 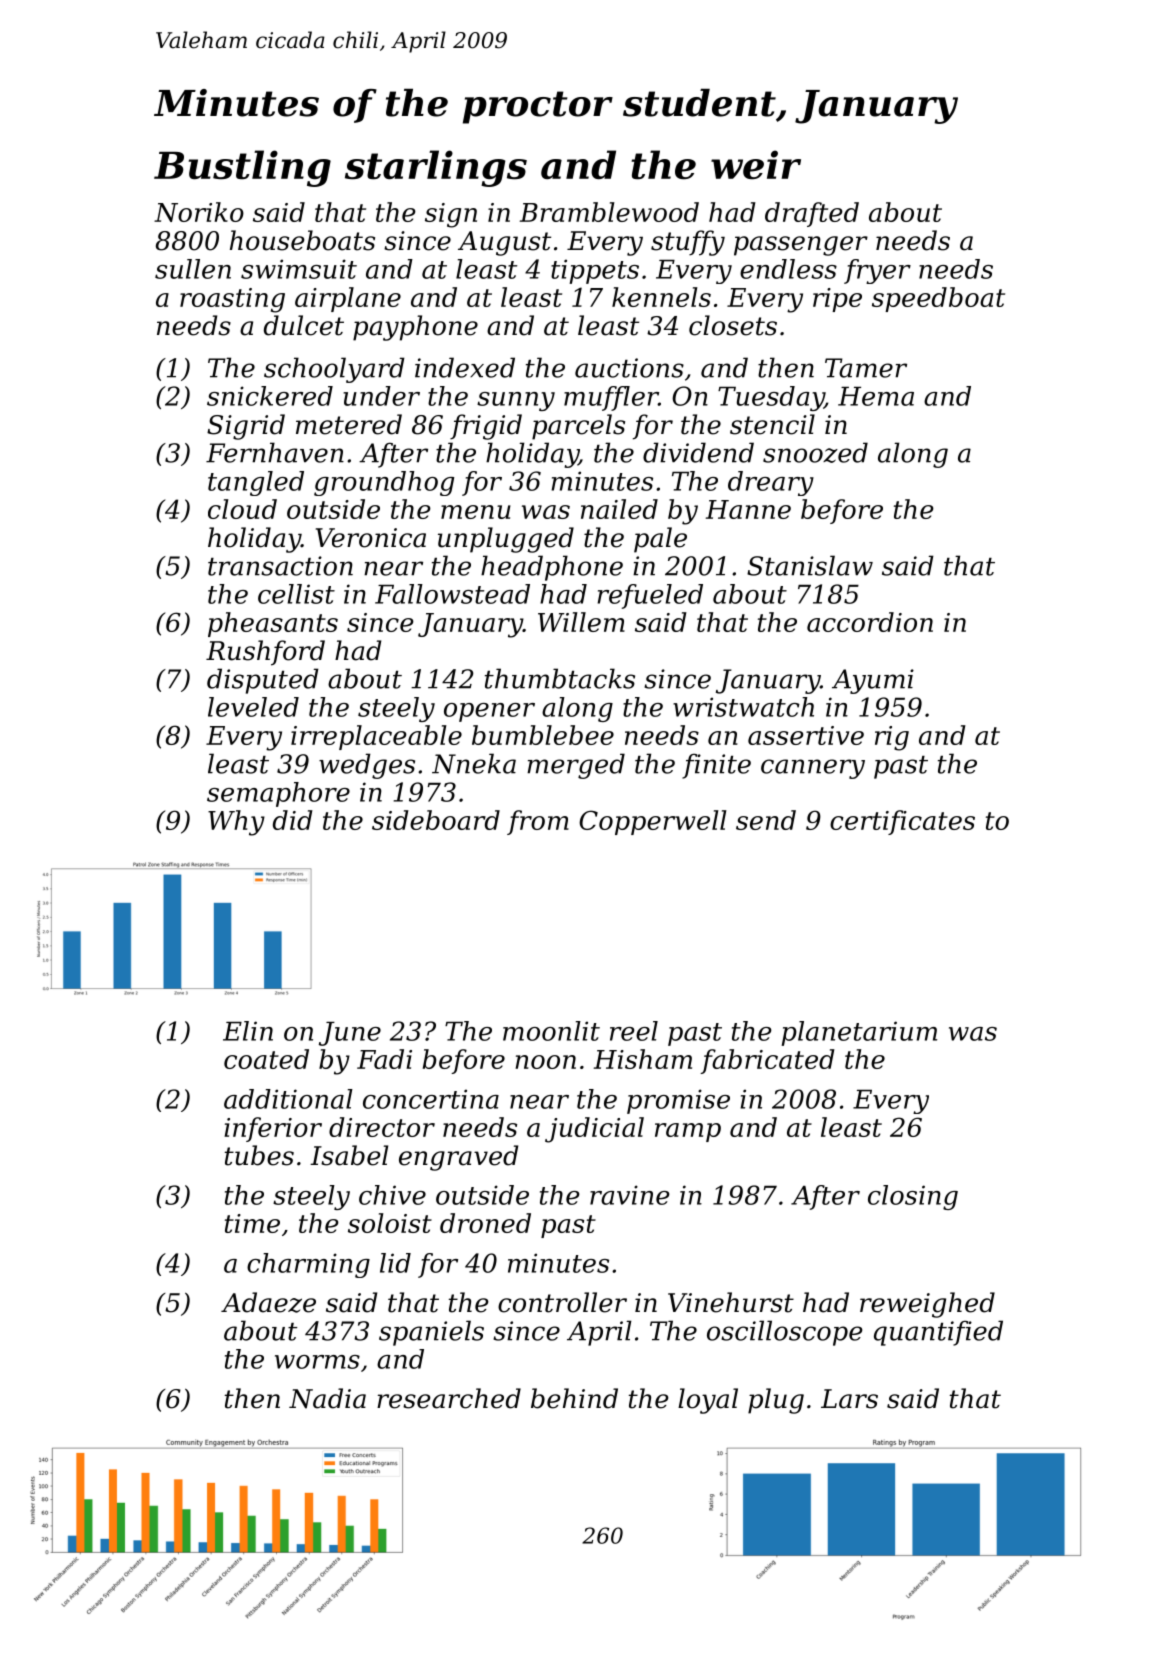 What do you see at coordinates (812, 214) in the screenshot?
I see `drafted` at bounding box center [812, 214].
